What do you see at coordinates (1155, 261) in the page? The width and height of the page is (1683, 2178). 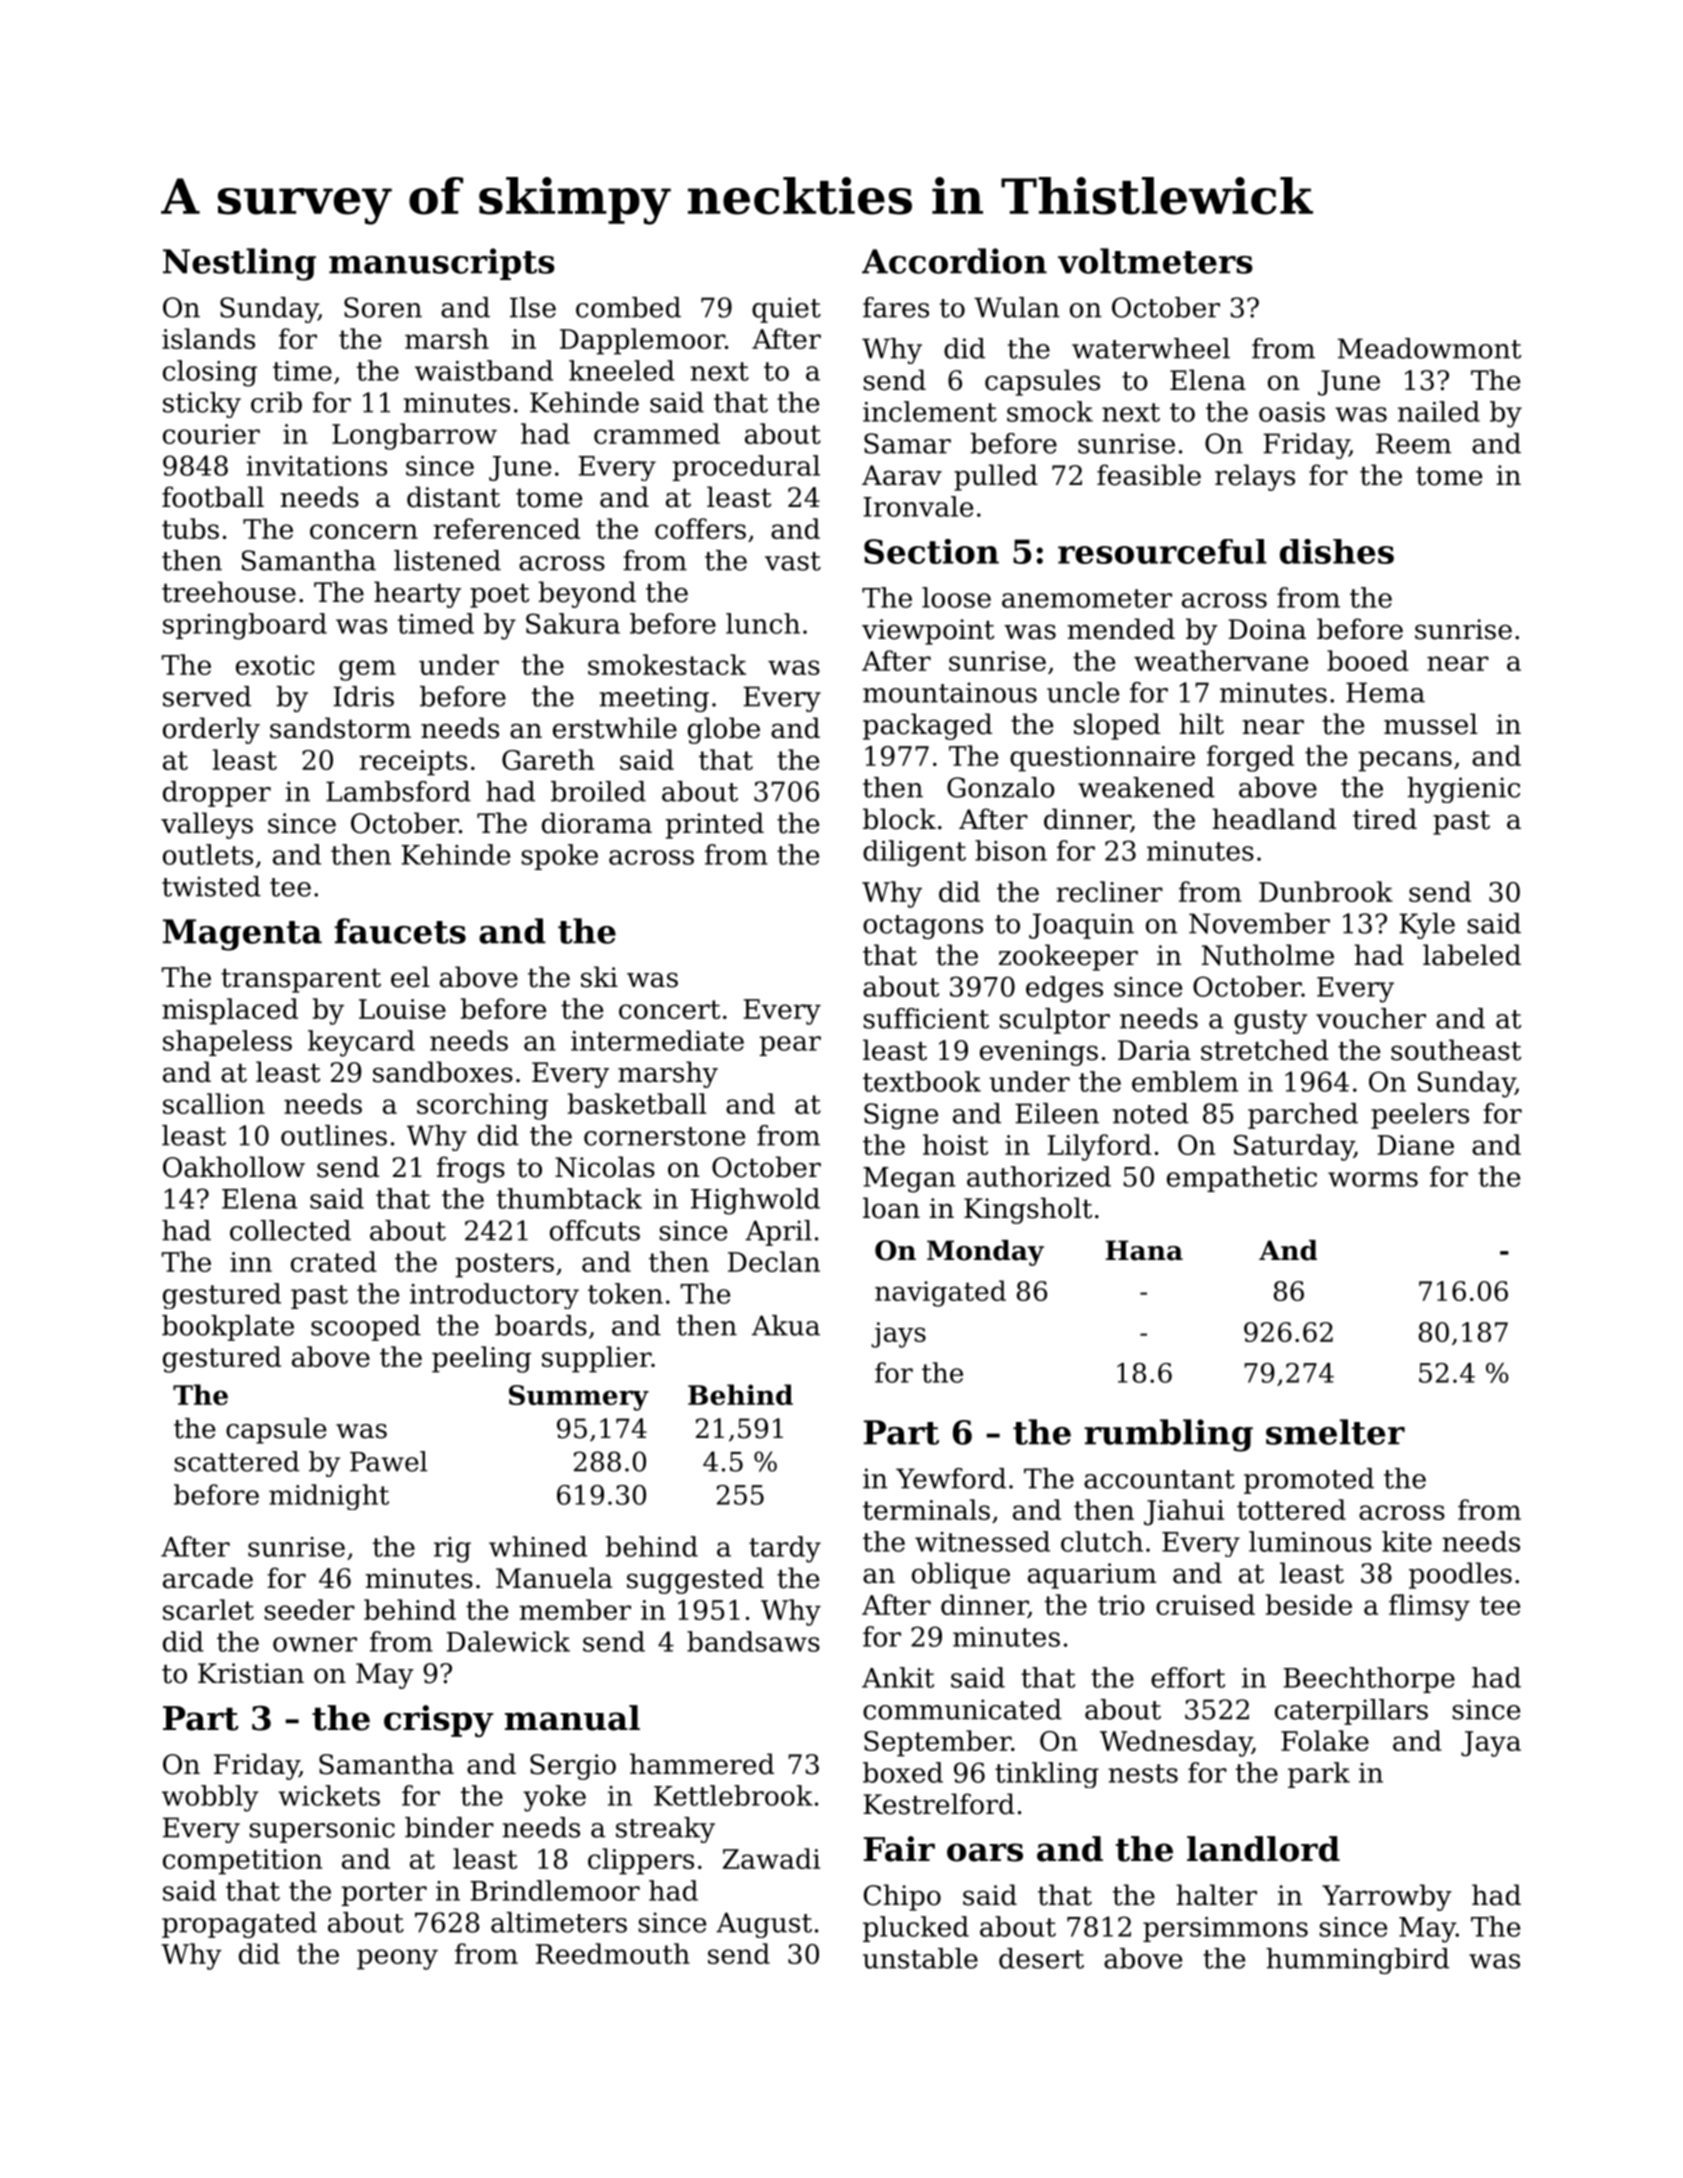 I see `voltmeters` at bounding box center [1155, 261].
